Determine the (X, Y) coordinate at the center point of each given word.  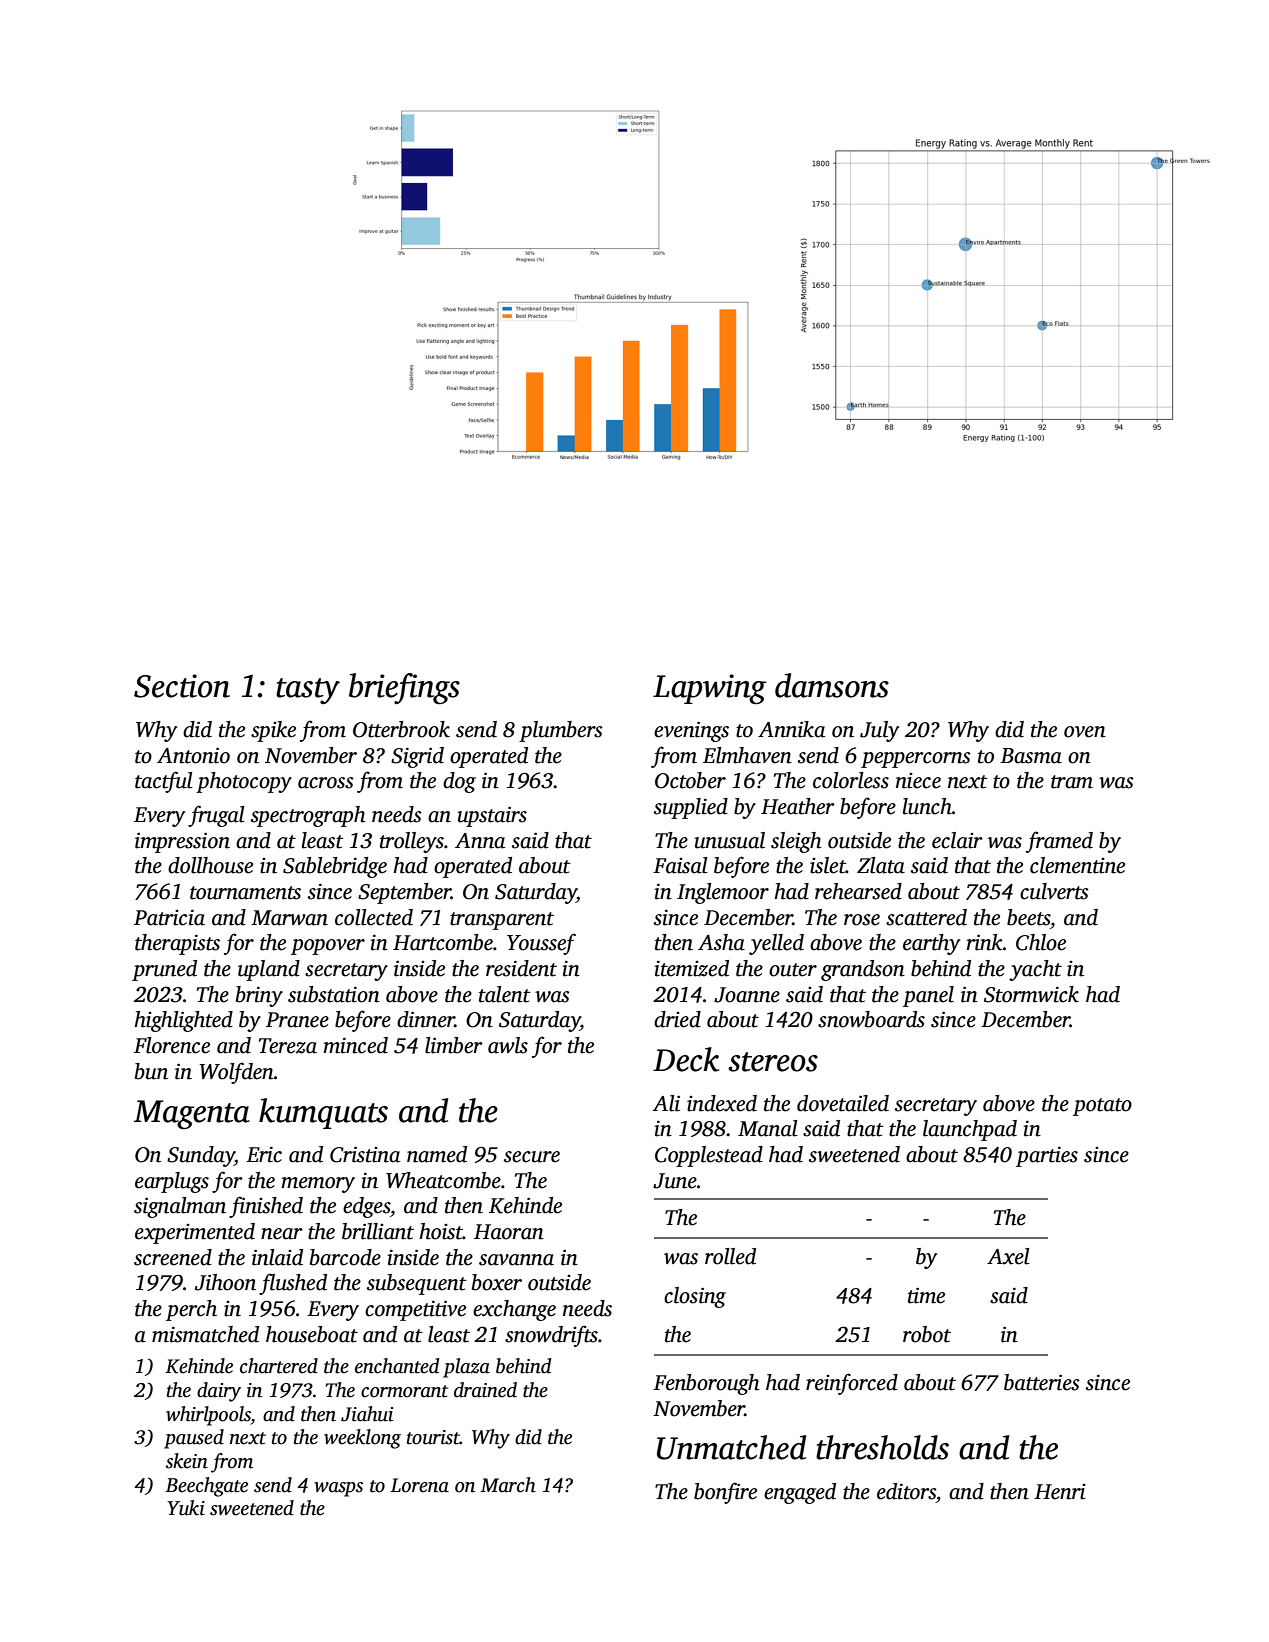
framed (1059, 842)
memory (318, 1185)
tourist (433, 1437)
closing (695, 1297)
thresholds (882, 1447)
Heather (798, 806)
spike (273, 731)
